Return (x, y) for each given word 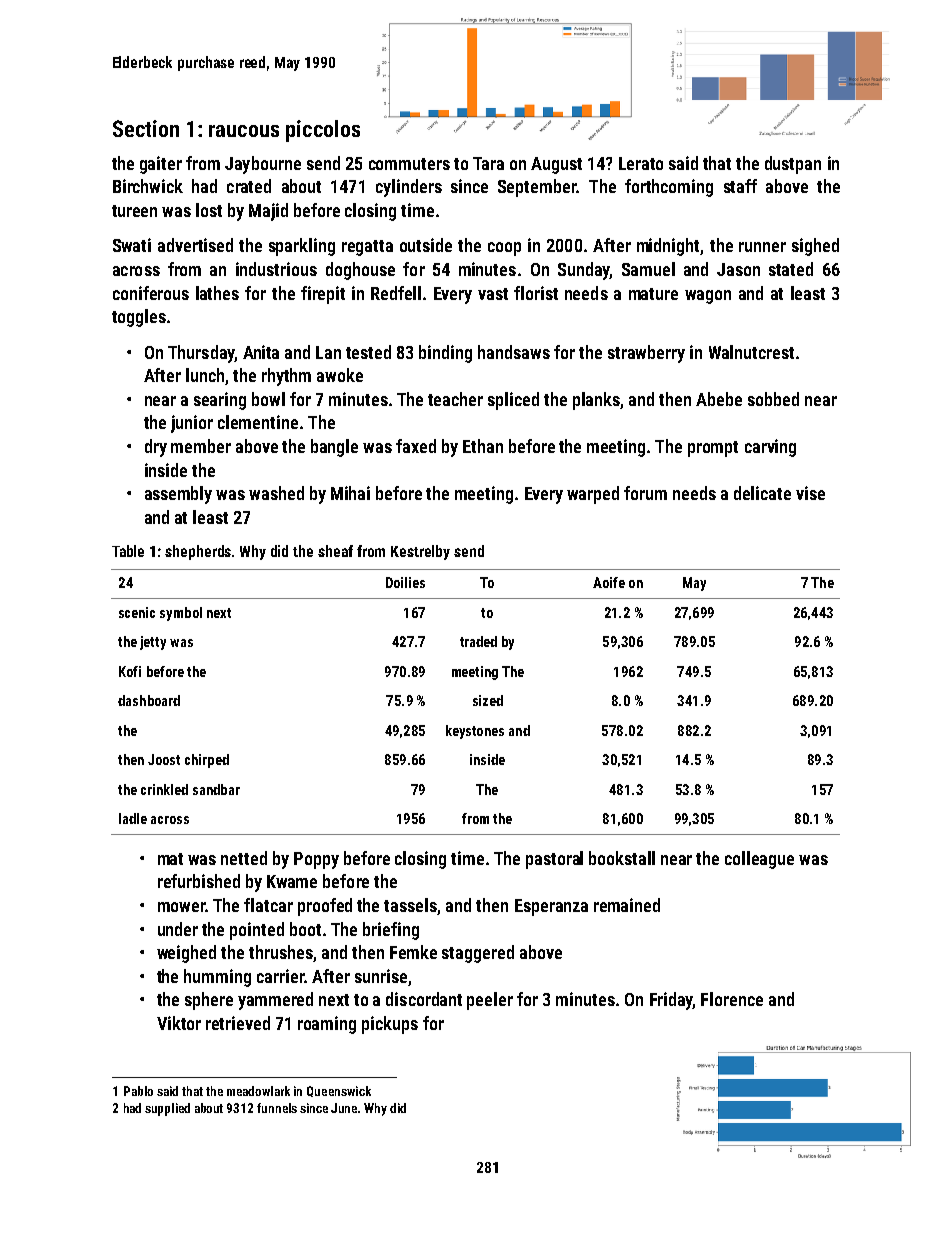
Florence (732, 999)
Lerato (641, 163)
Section (146, 128)
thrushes (281, 952)
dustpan (793, 165)
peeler (490, 1001)
